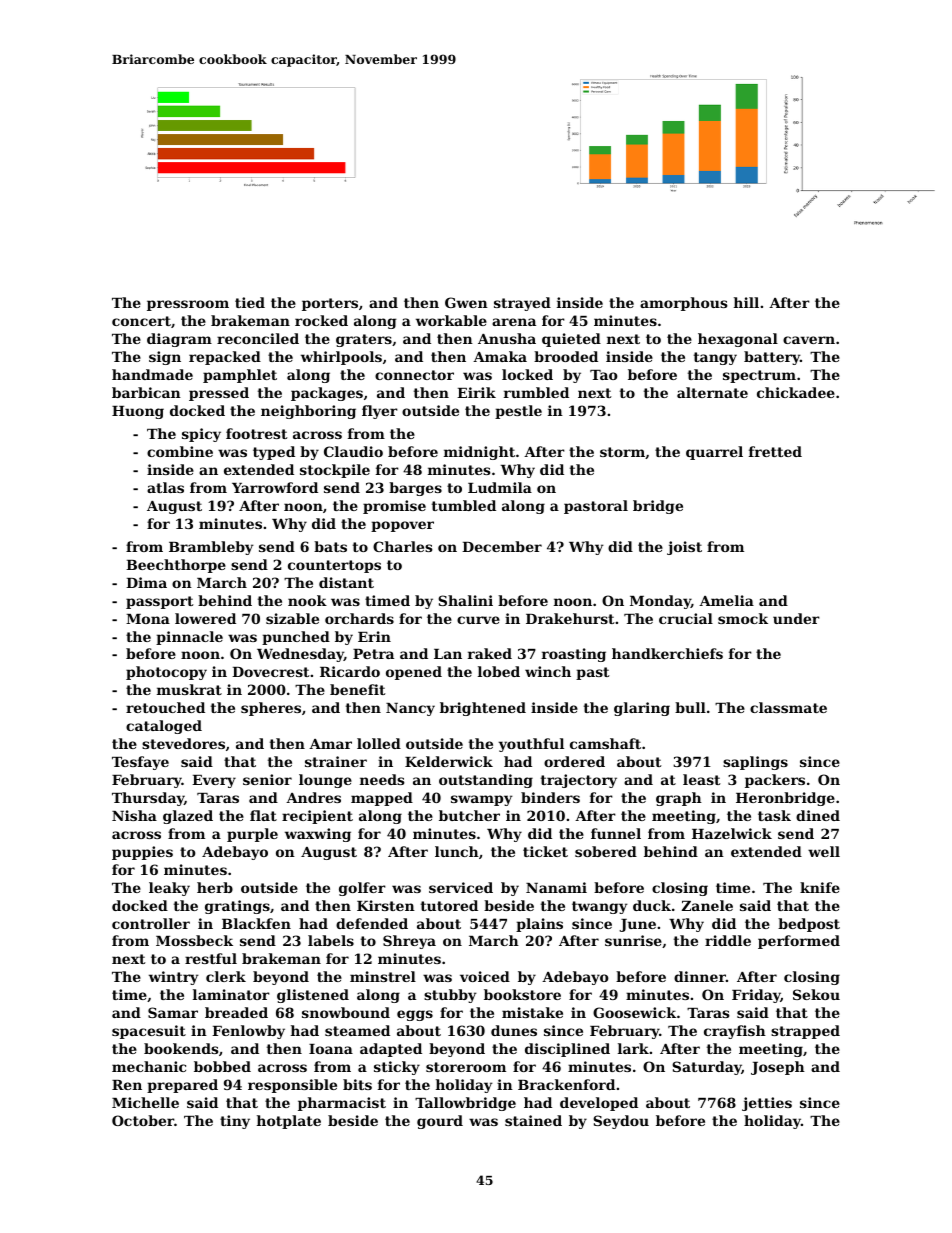  Describe the element at coordinates (684, 304) in the screenshot. I see `amorphous` at that location.
